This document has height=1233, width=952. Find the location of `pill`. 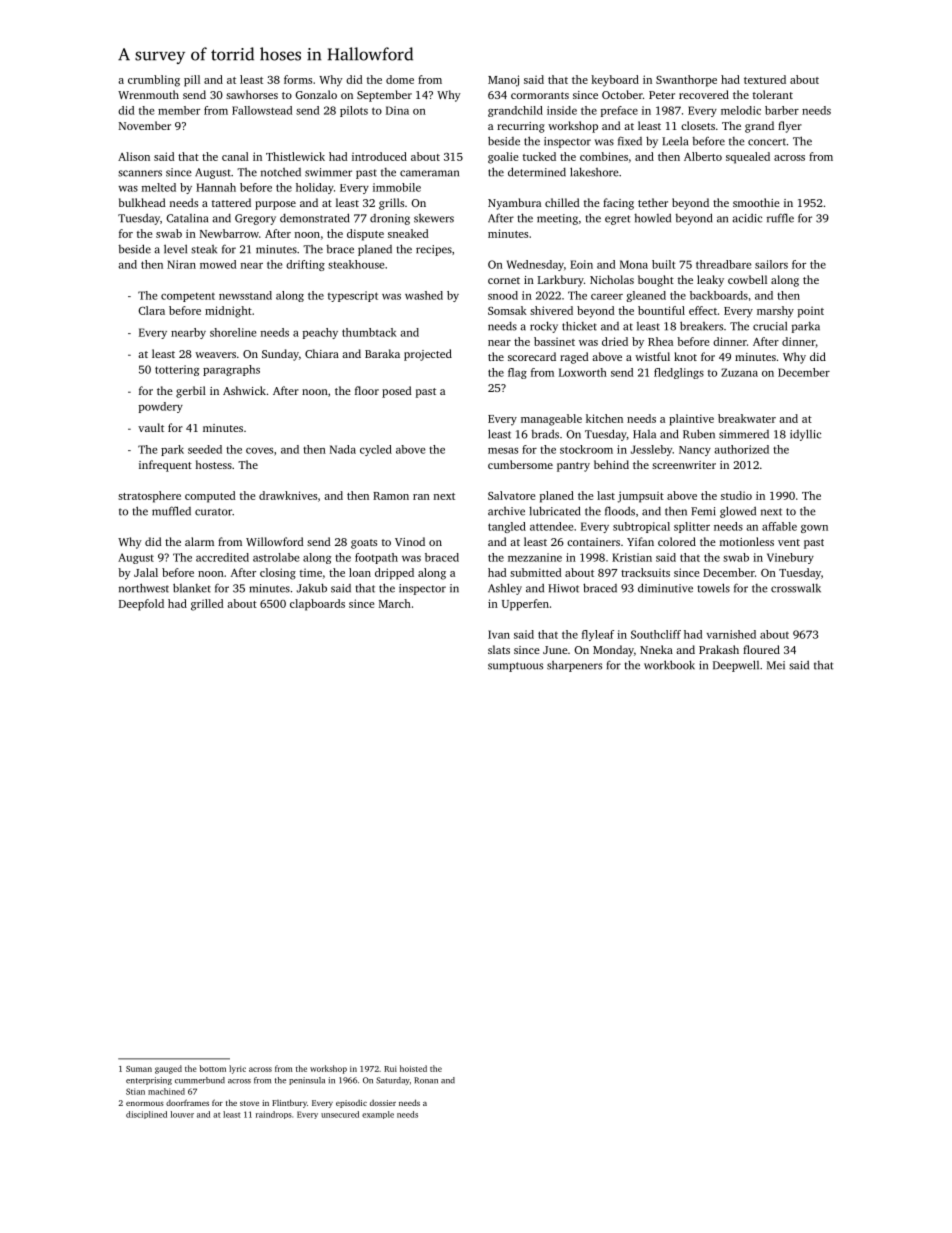

pill is located at coordinates (192, 81).
